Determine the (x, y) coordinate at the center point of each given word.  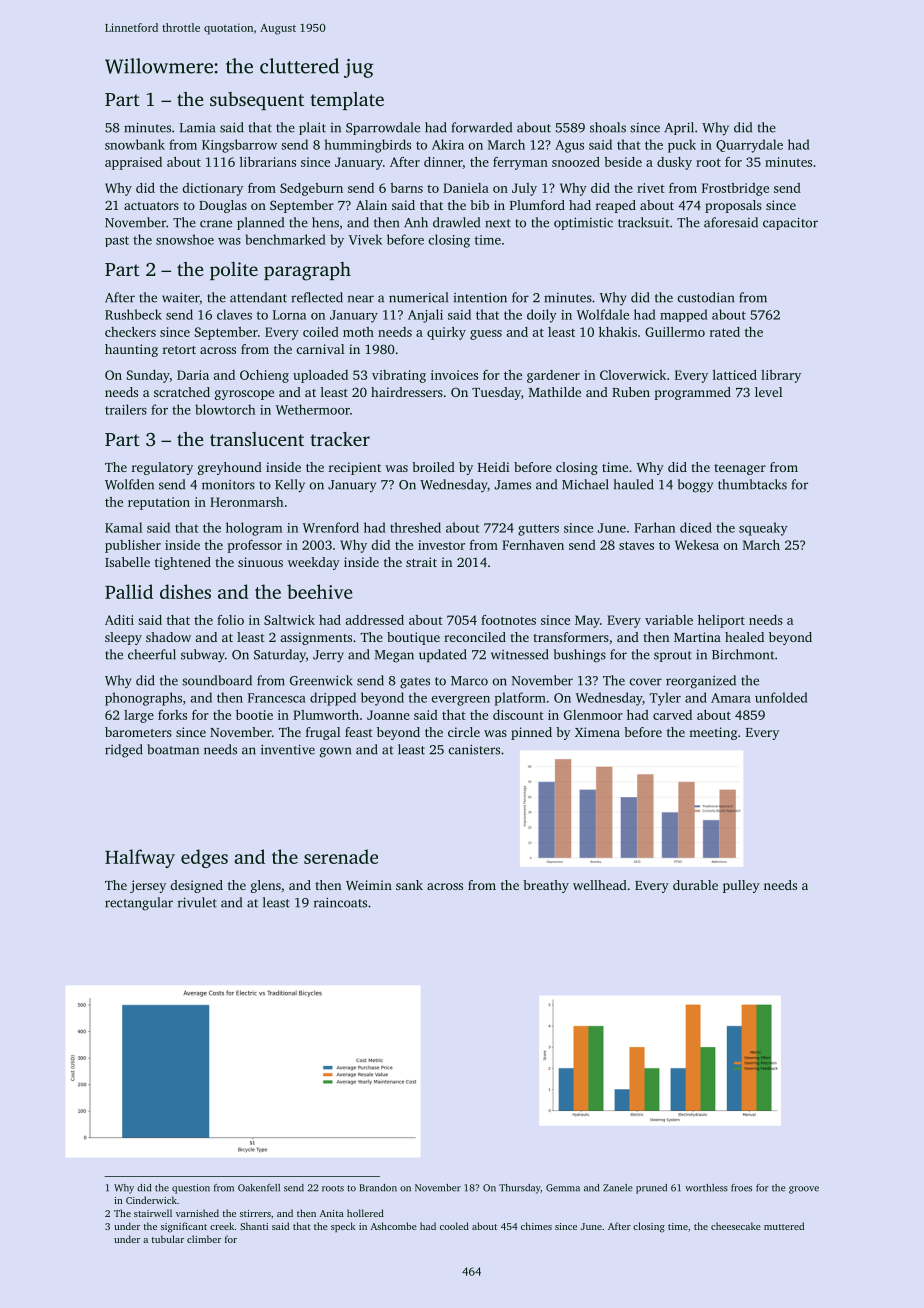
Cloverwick (633, 375)
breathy (546, 886)
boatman (173, 749)
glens (266, 886)
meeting (713, 733)
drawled (456, 222)
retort (179, 350)
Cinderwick (151, 1200)
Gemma (563, 1188)
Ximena (597, 732)
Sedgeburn (311, 189)
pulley (741, 886)
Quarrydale (749, 146)
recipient (355, 468)
